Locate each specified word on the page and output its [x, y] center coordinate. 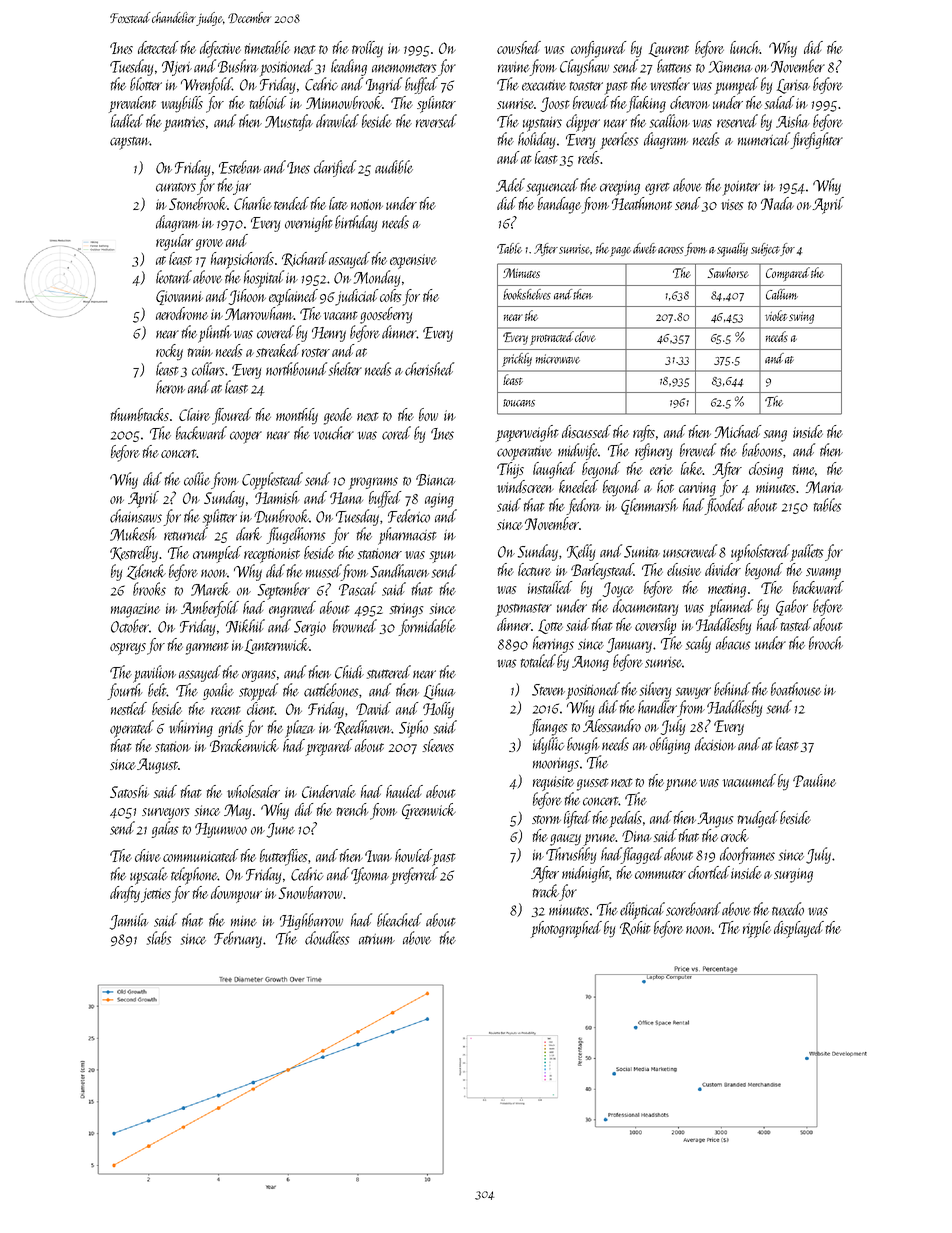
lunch [745, 47]
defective [220, 49]
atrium [377, 939]
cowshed [519, 47]
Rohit [635, 928]
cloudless [327, 938]
